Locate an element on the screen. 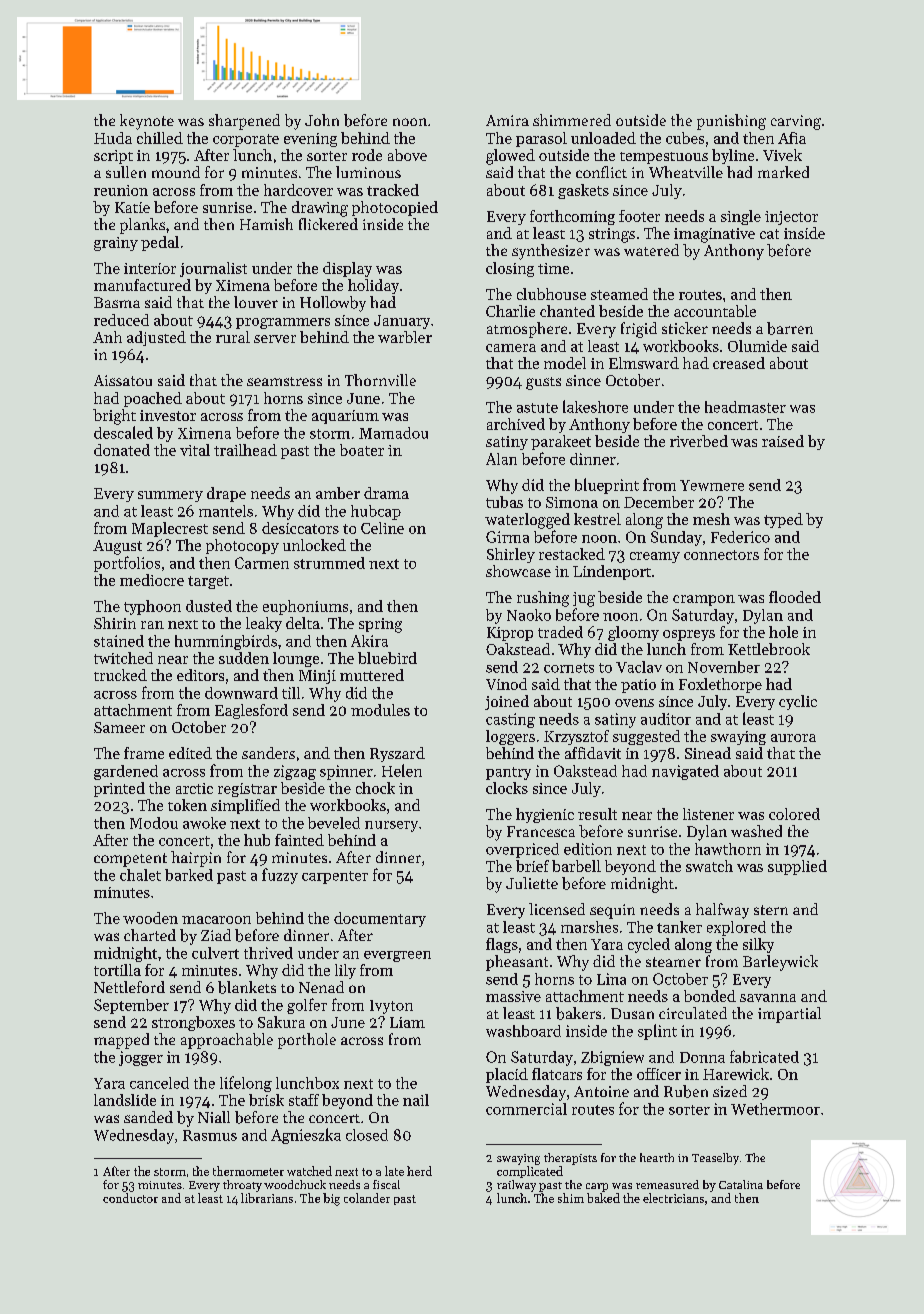 Image resolution: width=924 pixels, height=1314 pixels. mediocre is located at coordinates (152, 580).
